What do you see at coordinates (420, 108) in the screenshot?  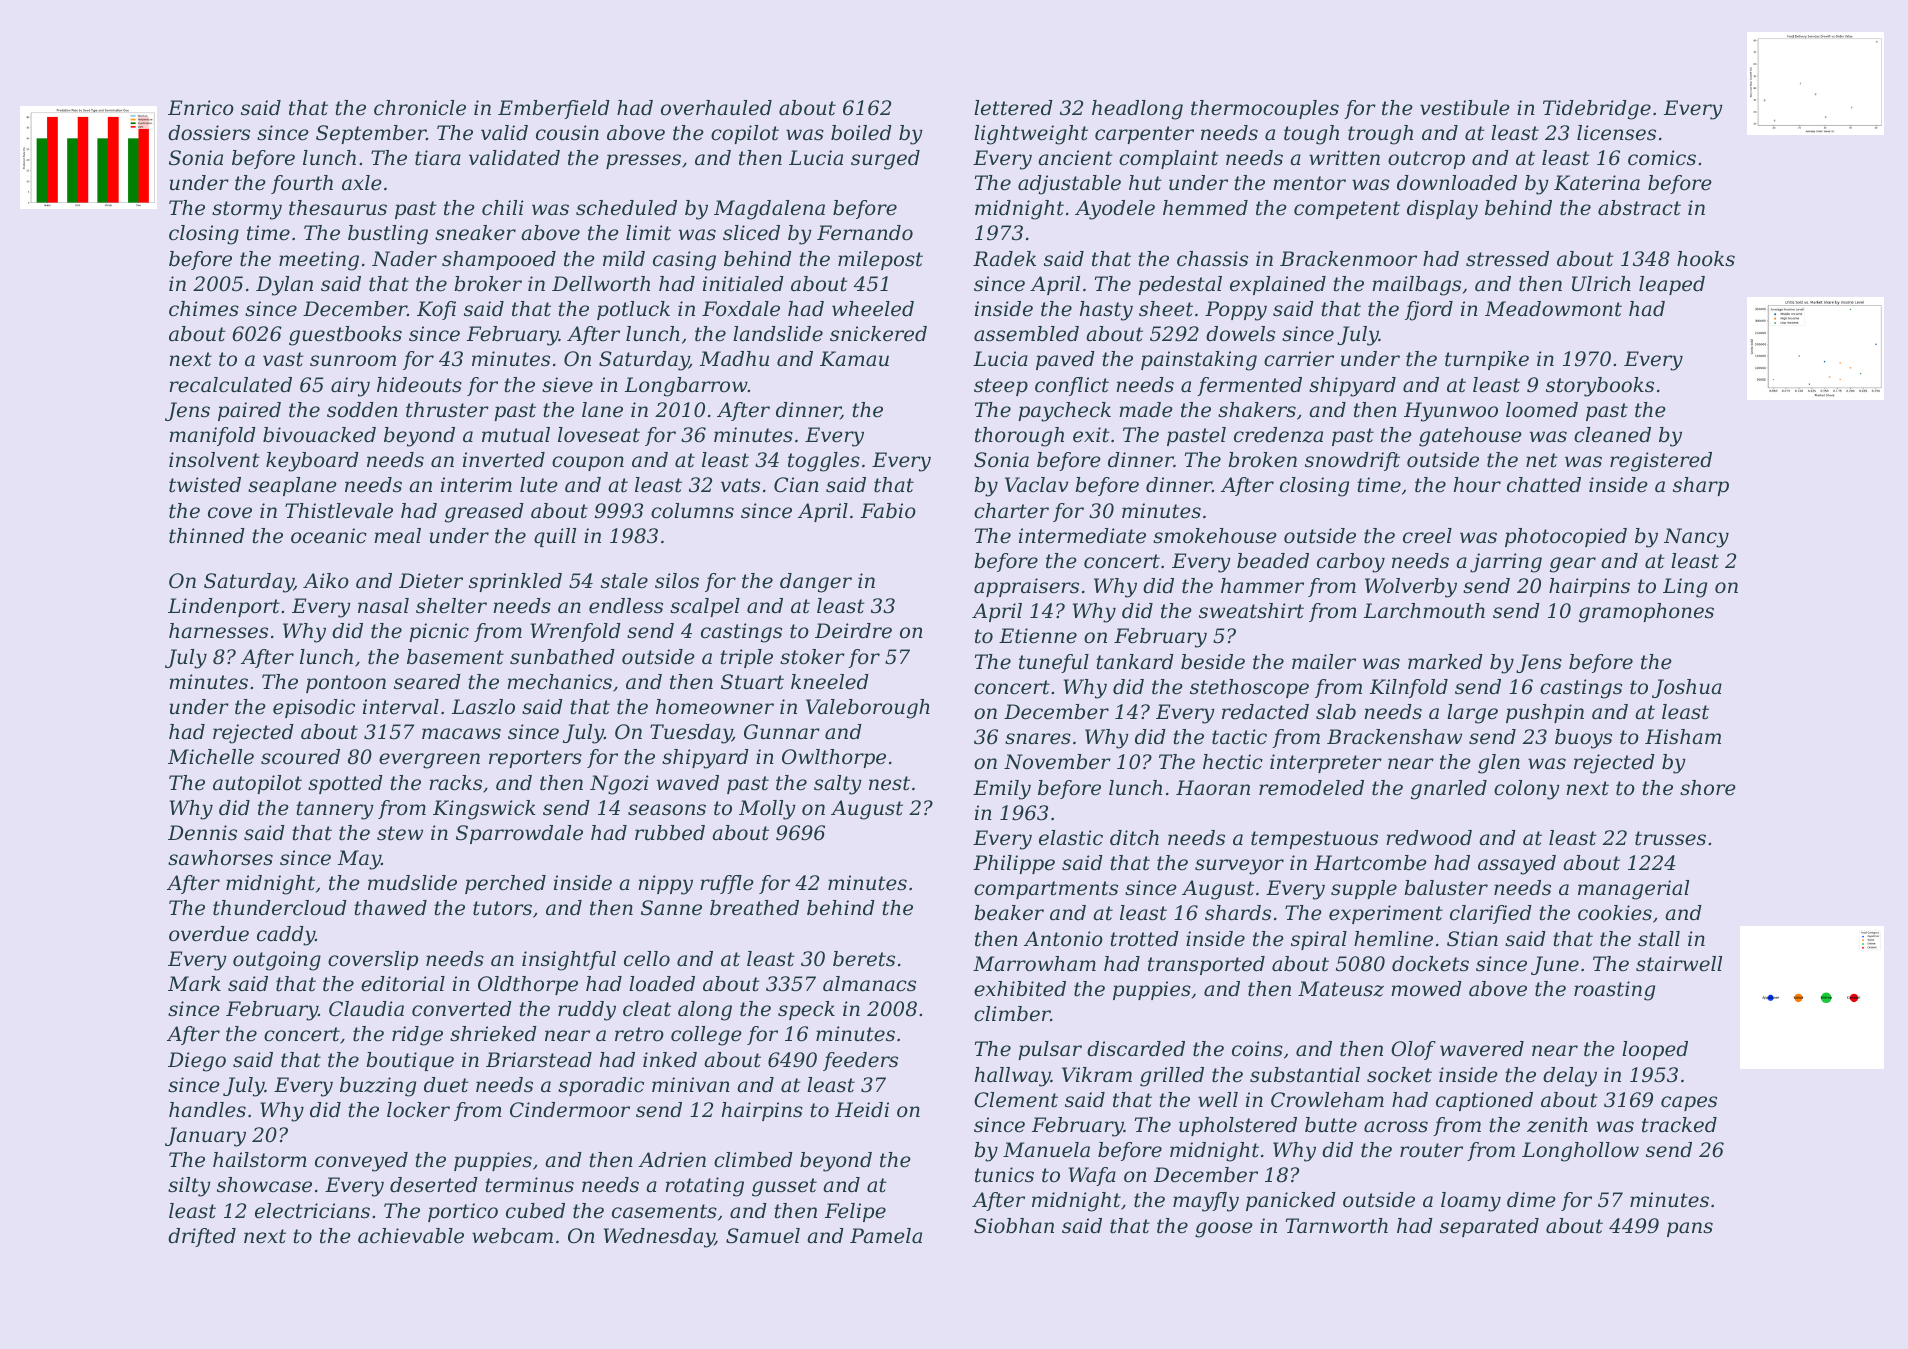 I see `chronicle` at bounding box center [420, 108].
